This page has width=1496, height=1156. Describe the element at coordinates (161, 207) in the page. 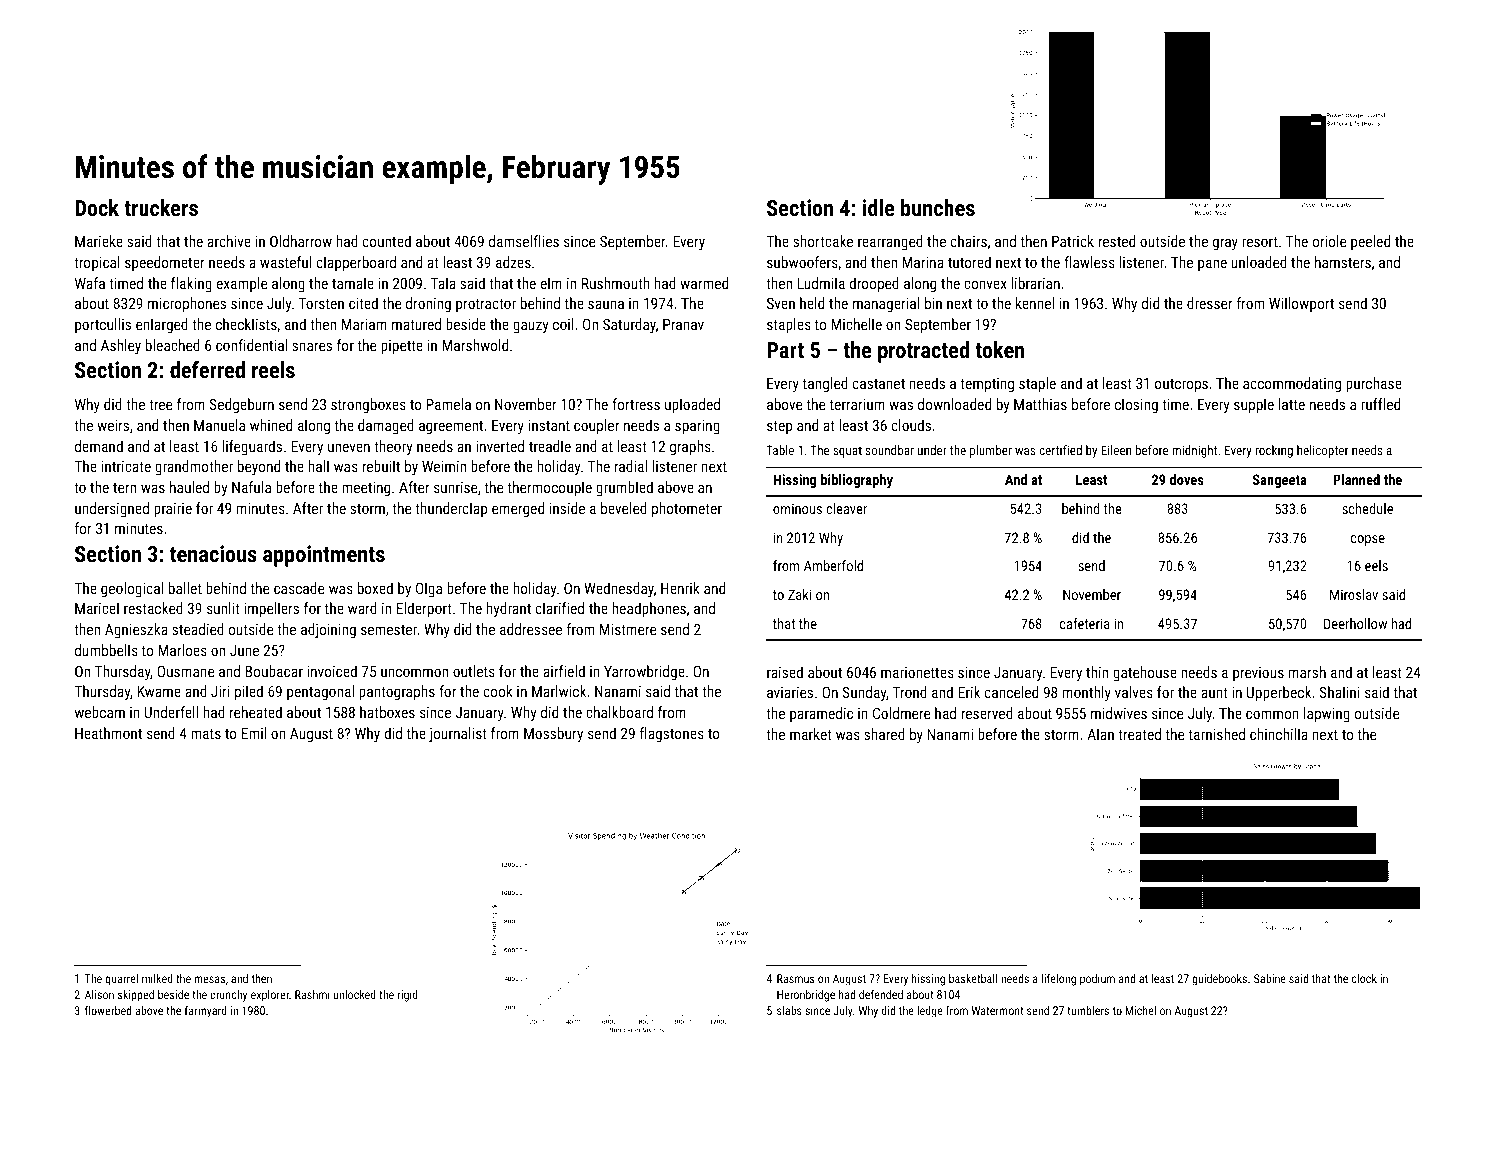

I see `truckers` at that location.
